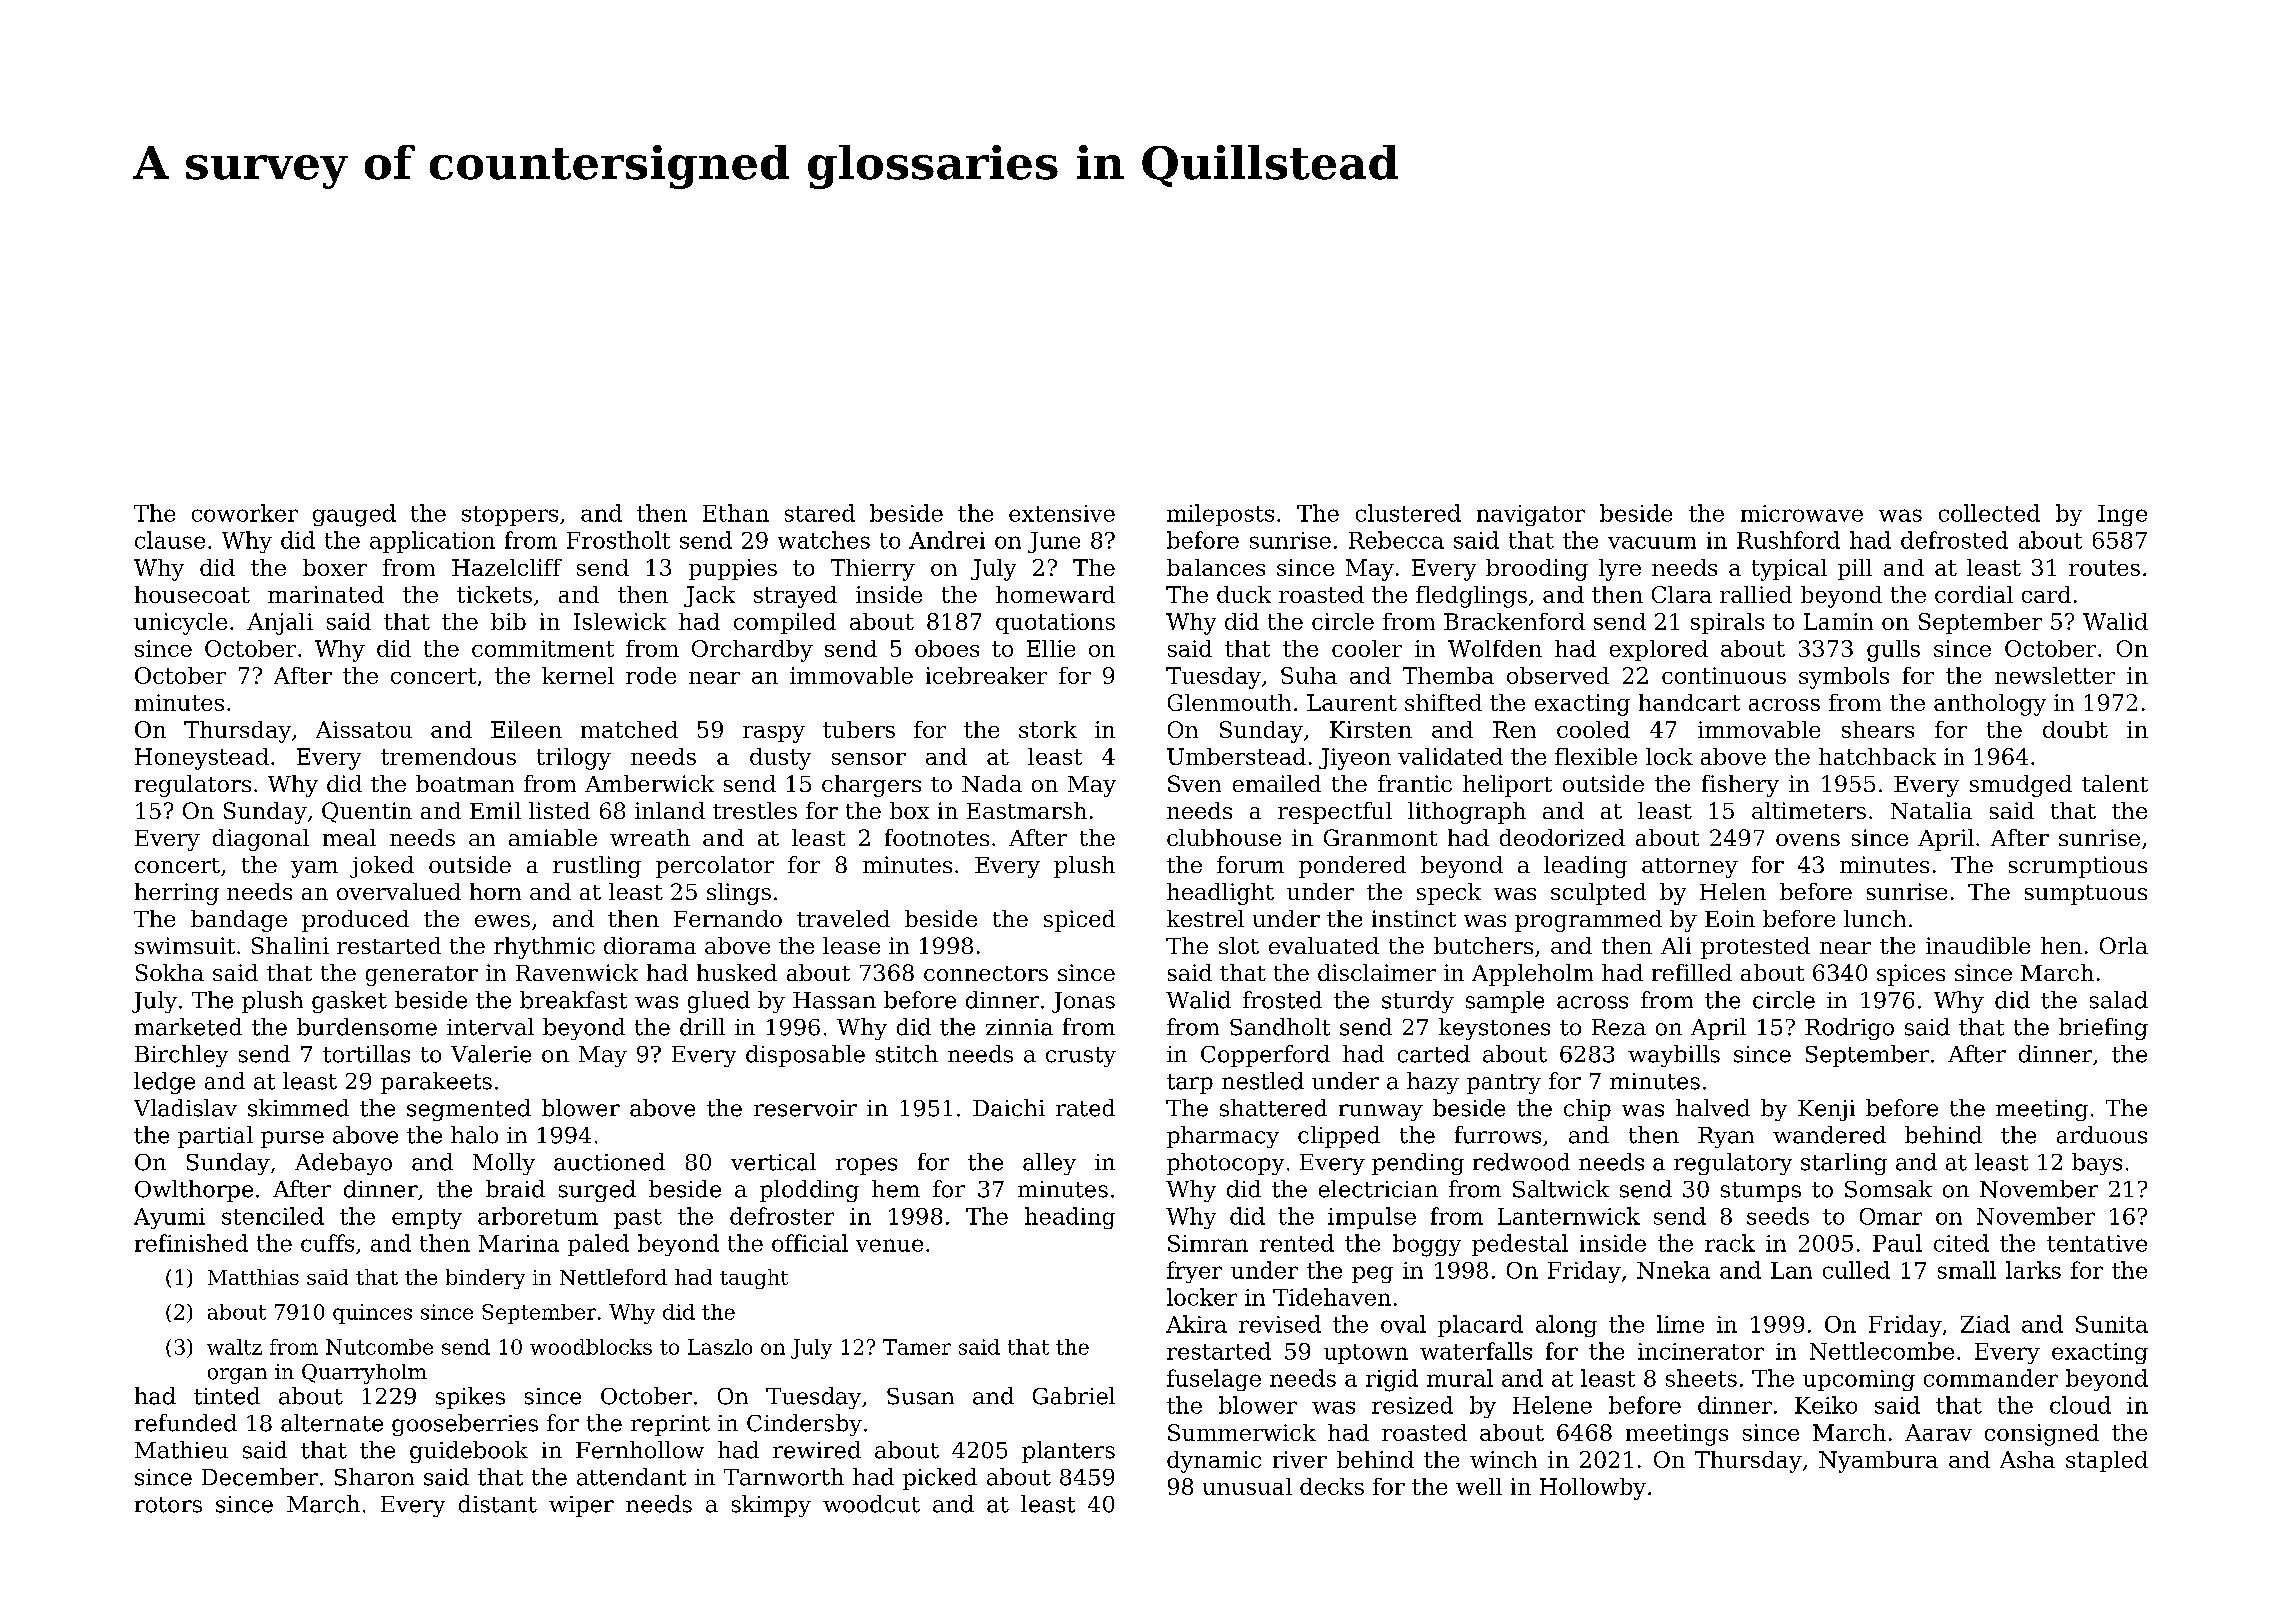 The width and height of the screenshot is (2282, 1614). Describe the element at coordinates (354, 515) in the screenshot. I see `gauged` at that location.
